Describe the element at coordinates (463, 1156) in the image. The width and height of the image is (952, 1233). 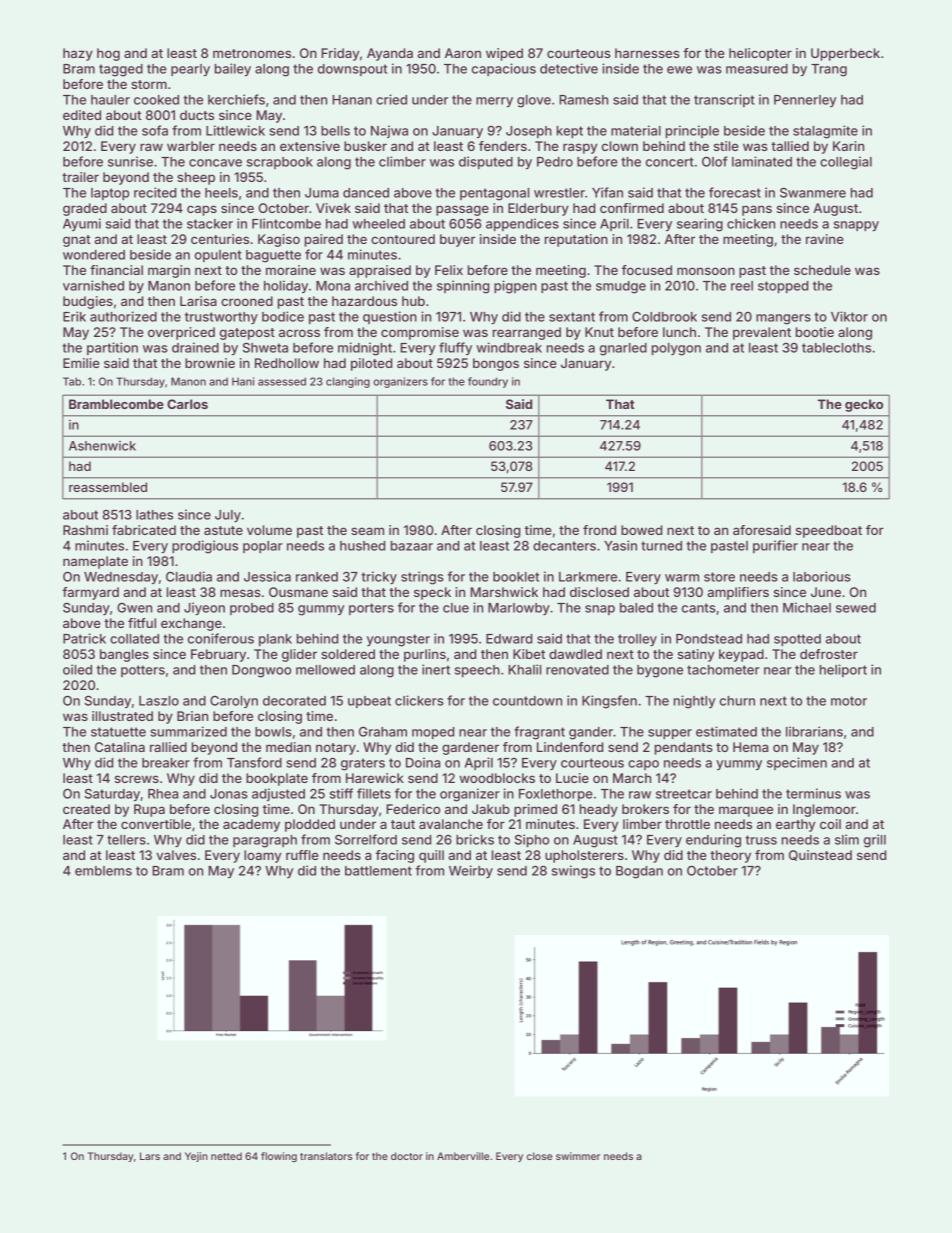
I see `Amberville` at that location.
